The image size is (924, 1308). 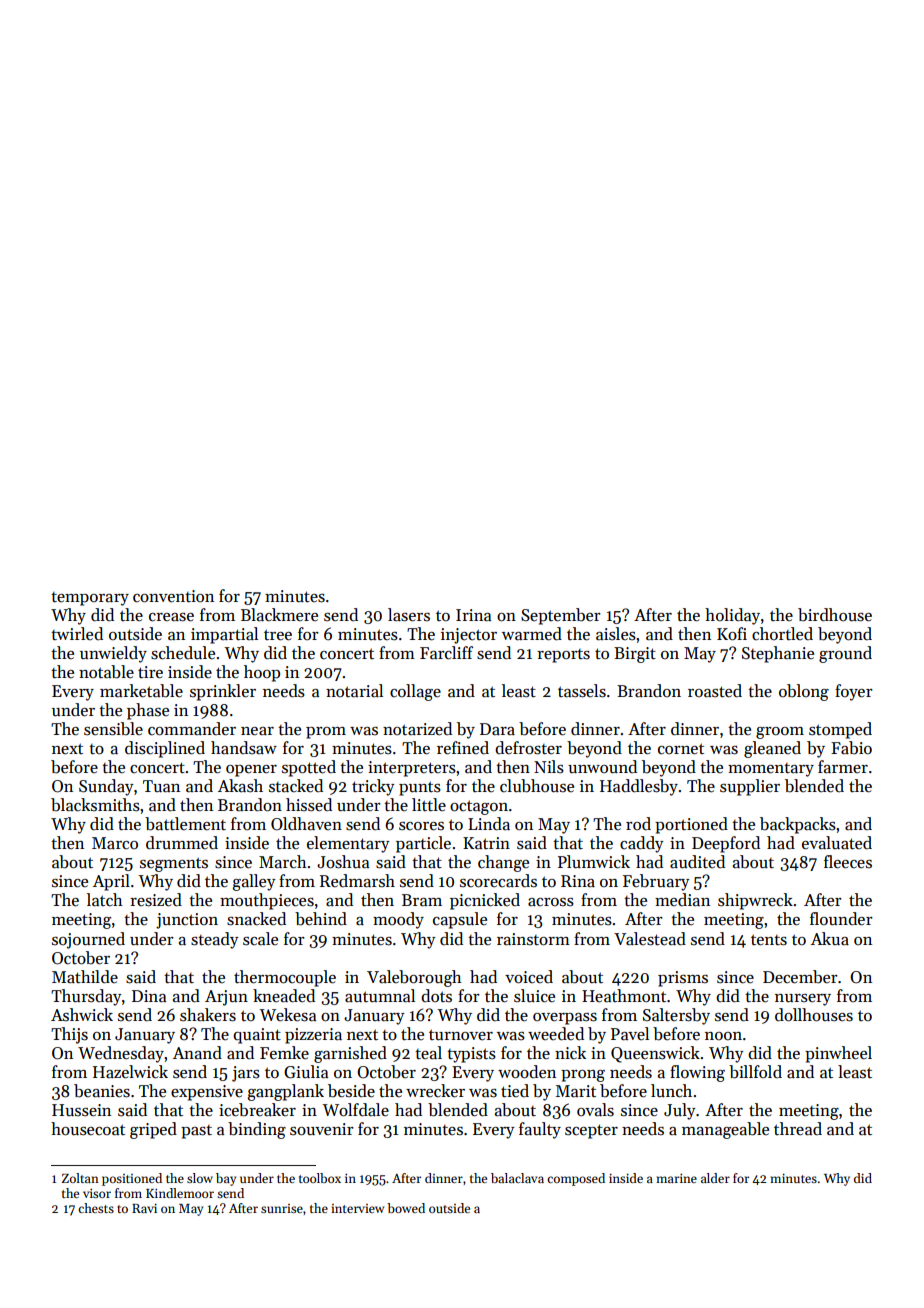 What do you see at coordinates (843, 767) in the screenshot?
I see `farmer` at bounding box center [843, 767].
